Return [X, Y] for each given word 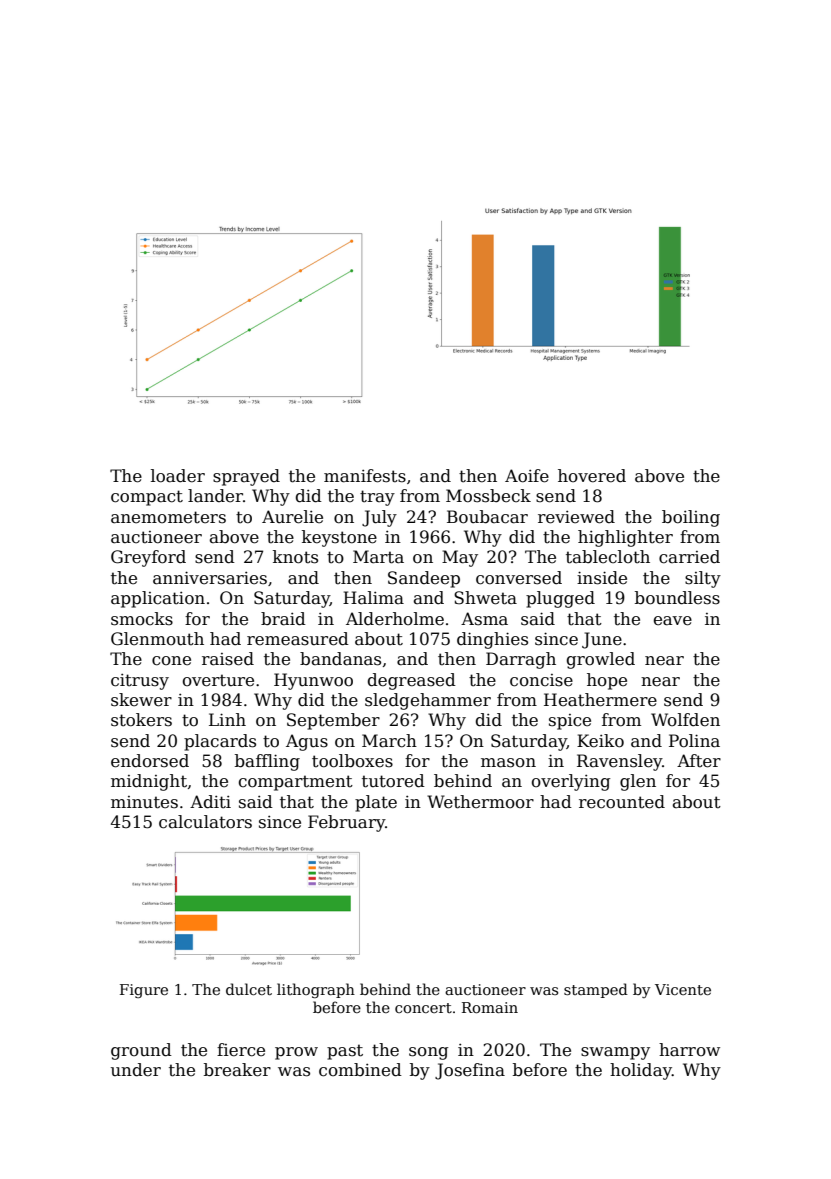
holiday [641, 1071]
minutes [144, 802]
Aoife [527, 476]
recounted [622, 802]
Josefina [470, 1071]
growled [601, 660]
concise [541, 680]
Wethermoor [480, 802]
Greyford [148, 558]
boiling [691, 518]
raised [228, 659]
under [136, 1070]
